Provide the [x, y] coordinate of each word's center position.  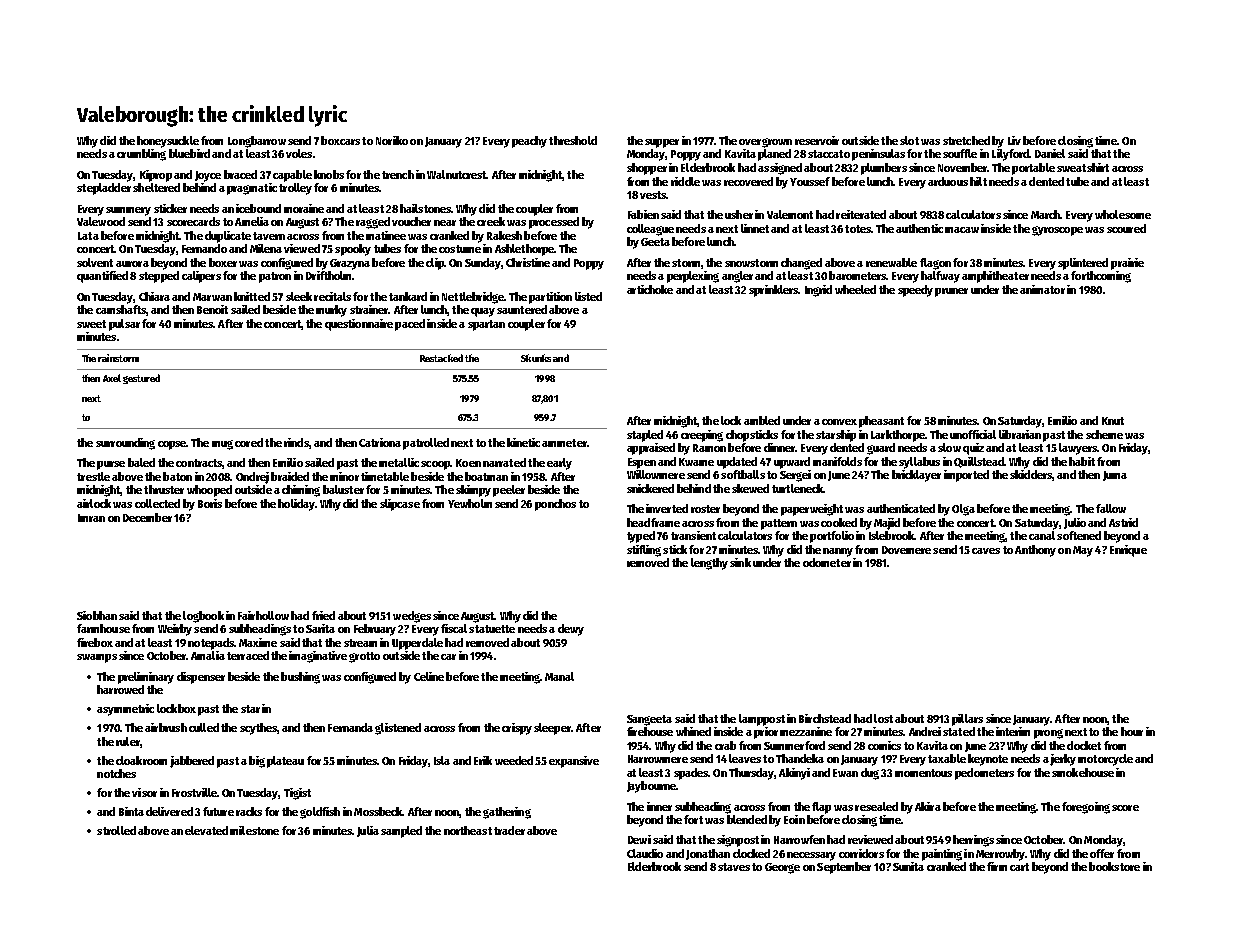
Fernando [204, 248]
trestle [93, 476]
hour [1132, 731]
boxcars [340, 140]
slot [909, 140]
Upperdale [417, 644]
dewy [571, 630]
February [375, 630]
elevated [206, 830]
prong [1048, 734]
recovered [748, 181]
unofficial [973, 434]
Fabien [643, 214]
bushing [300, 678]
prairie [1127, 264]
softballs [743, 474]
